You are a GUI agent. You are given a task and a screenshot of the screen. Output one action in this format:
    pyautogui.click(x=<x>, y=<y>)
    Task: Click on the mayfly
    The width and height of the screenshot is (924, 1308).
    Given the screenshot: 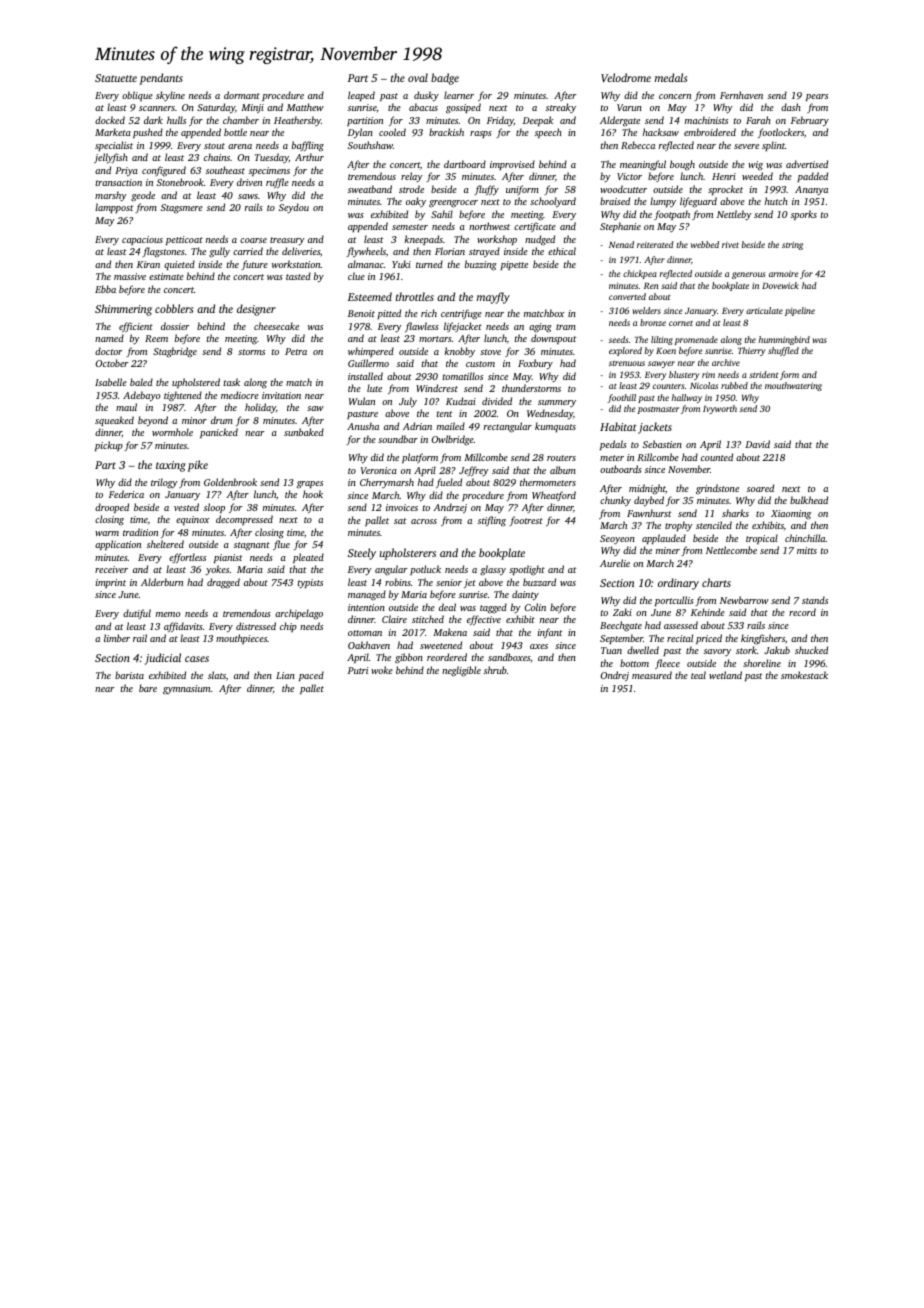 What is the action you would take?
    pyautogui.click(x=493, y=298)
